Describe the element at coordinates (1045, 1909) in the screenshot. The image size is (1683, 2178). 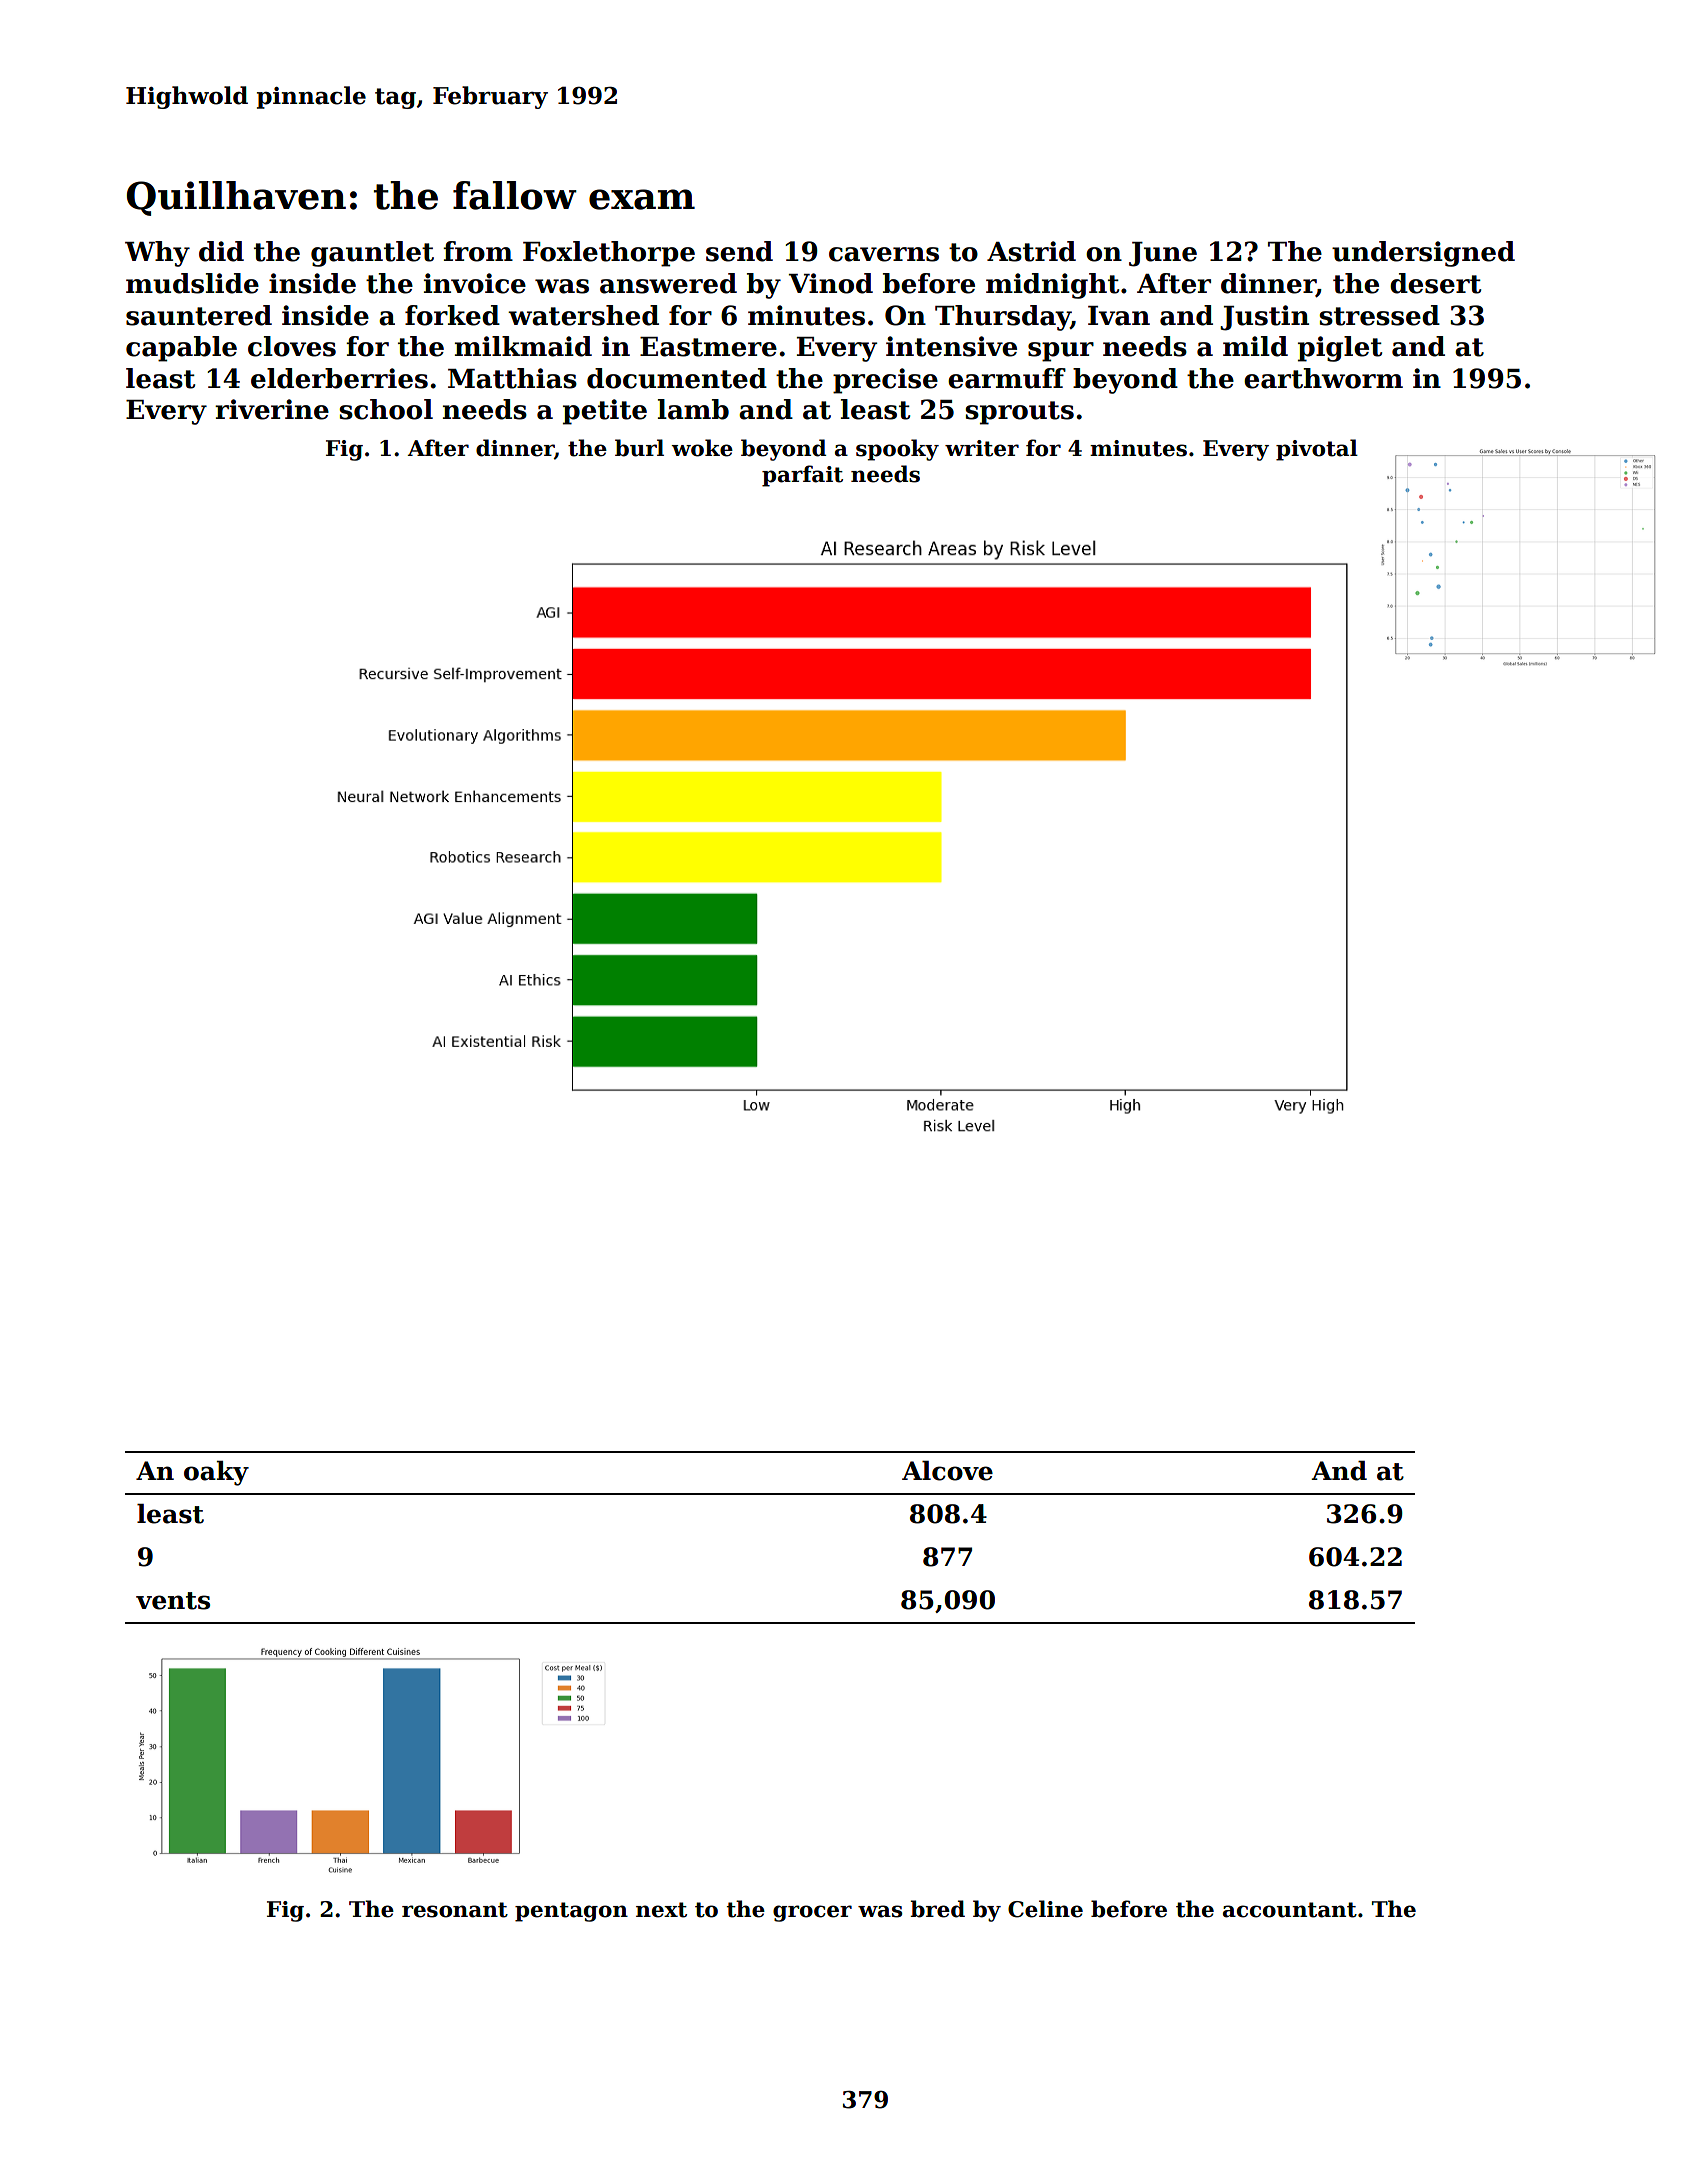
I see `Celine` at that location.
